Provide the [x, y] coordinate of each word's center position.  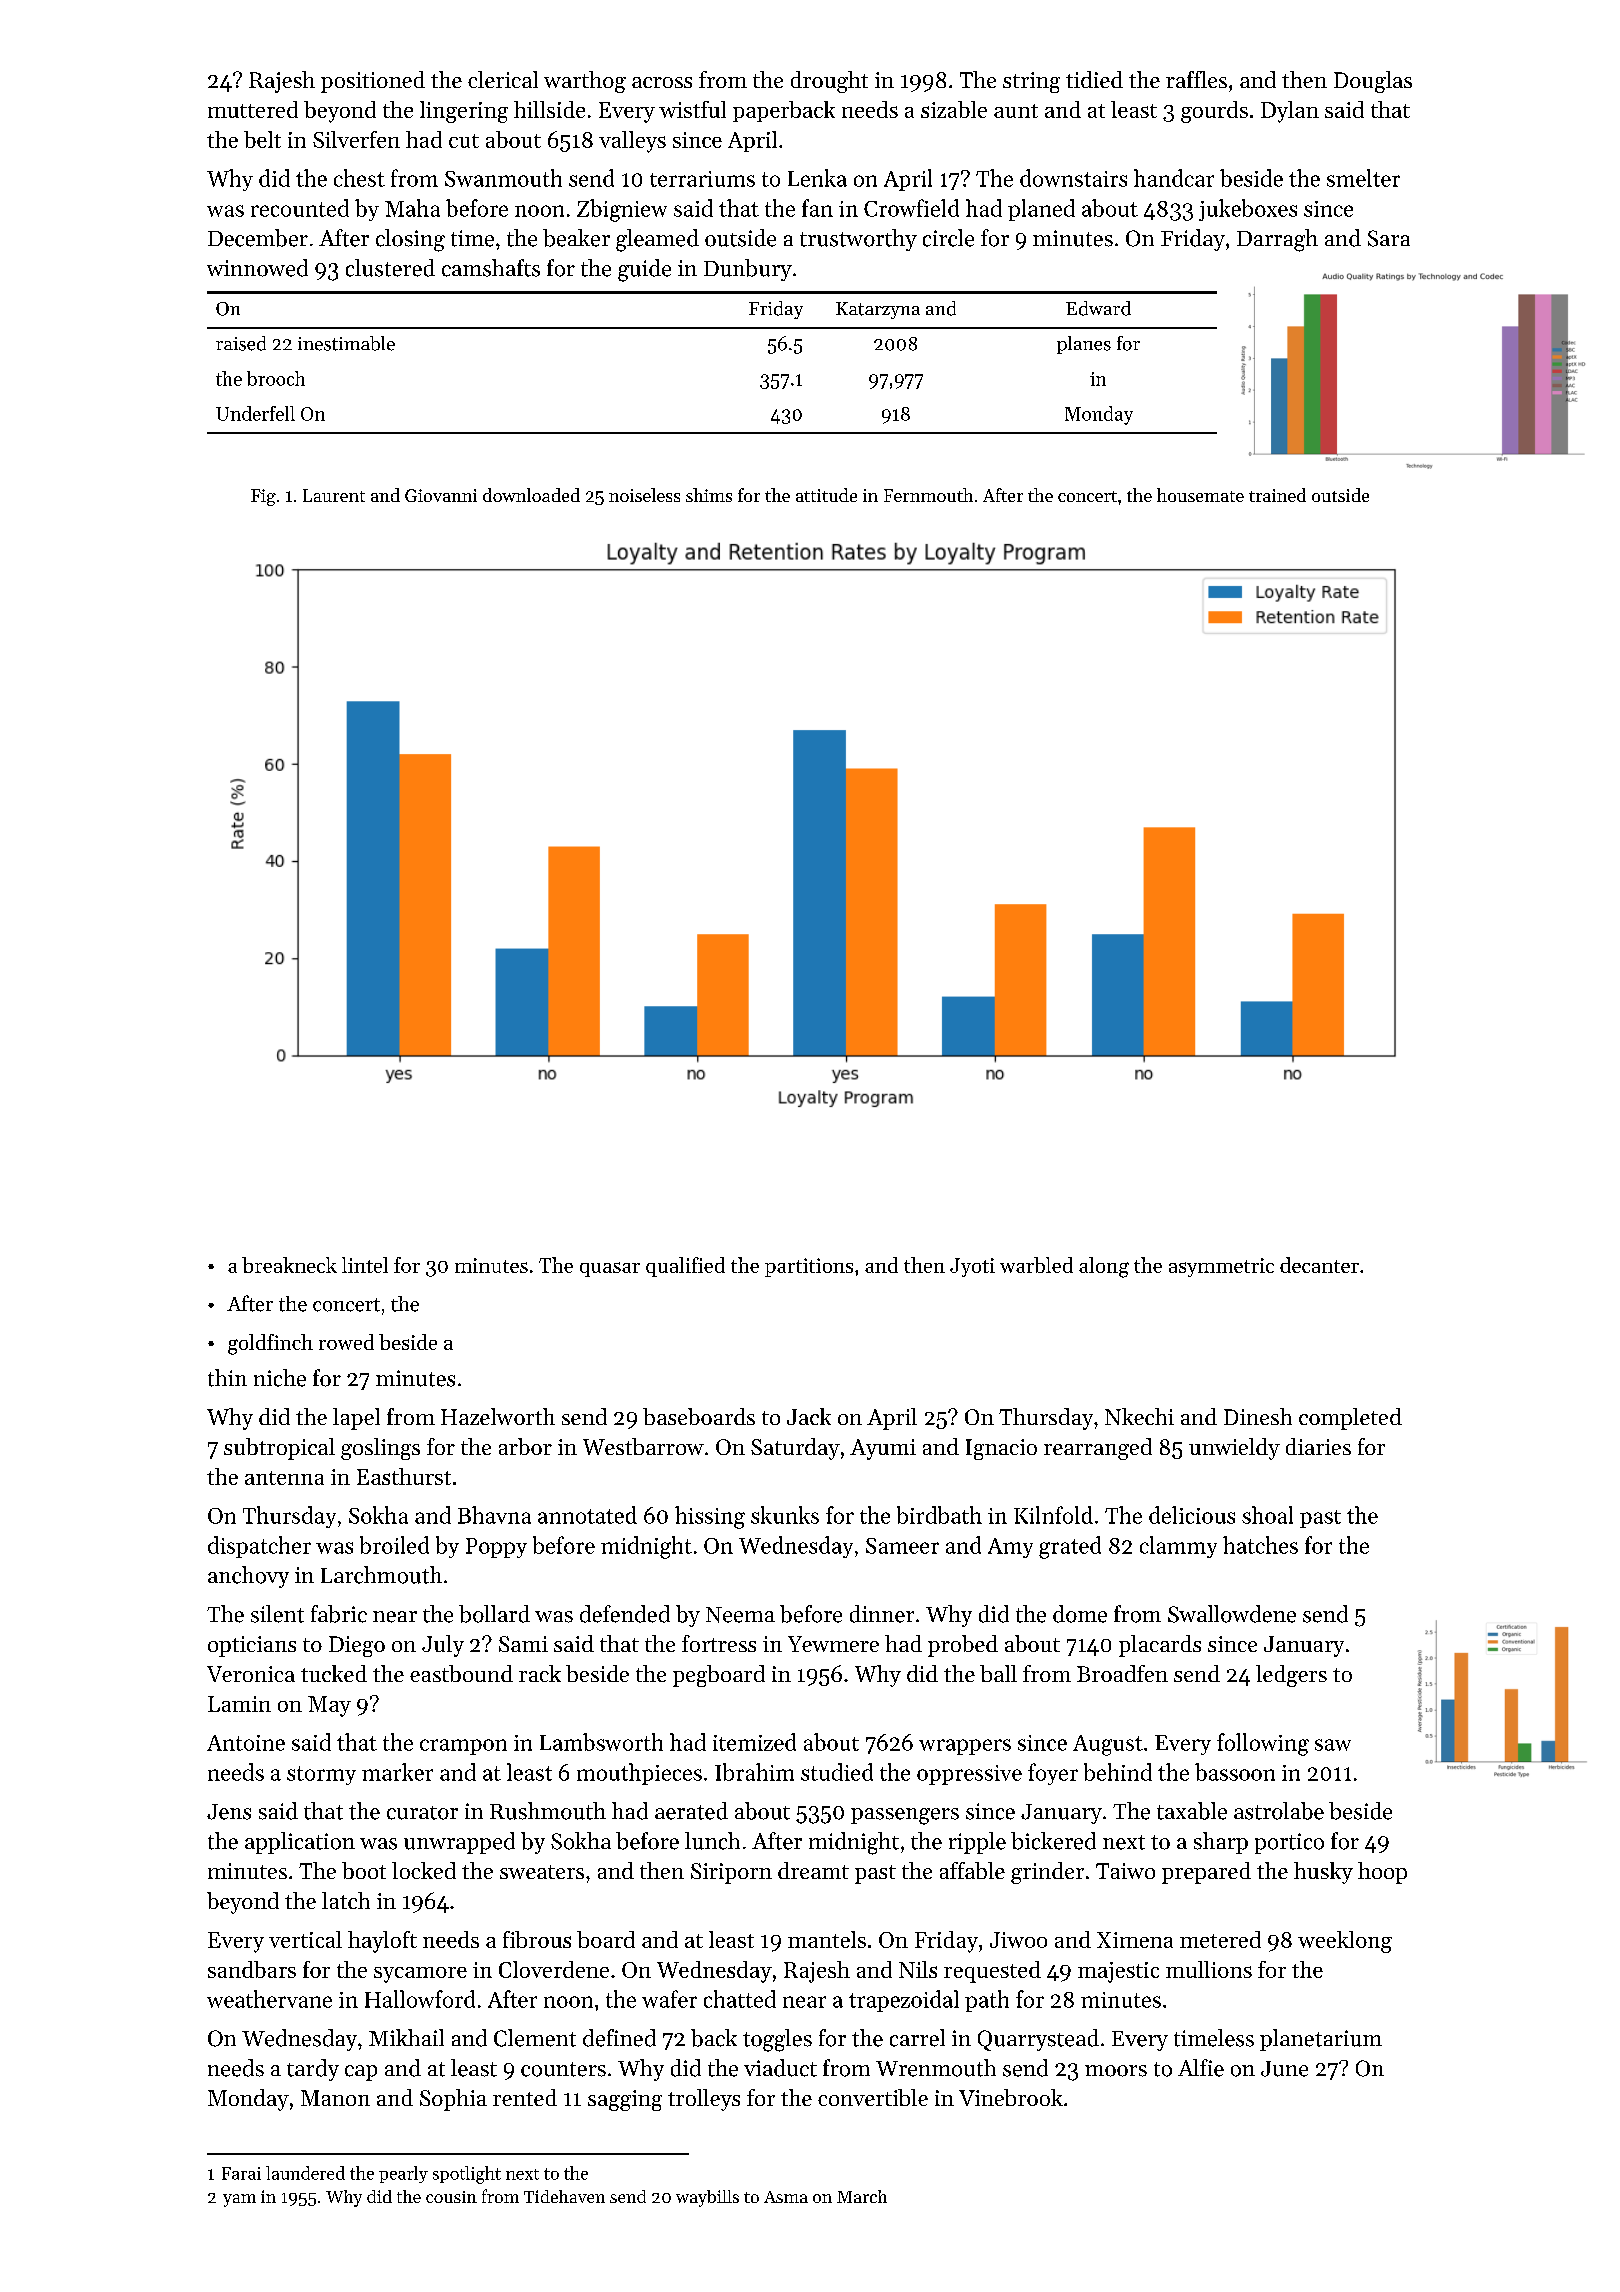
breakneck [289, 1265]
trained [1277, 495]
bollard [494, 1614]
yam [239, 2200]
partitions [809, 1267]
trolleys [704, 2100]
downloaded [531, 495]
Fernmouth [928, 495]
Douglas [1373, 82]
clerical [503, 79]
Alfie [1201, 2068]
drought [829, 82]
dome [1080, 1614]
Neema [740, 1615]
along [1104, 1267]
